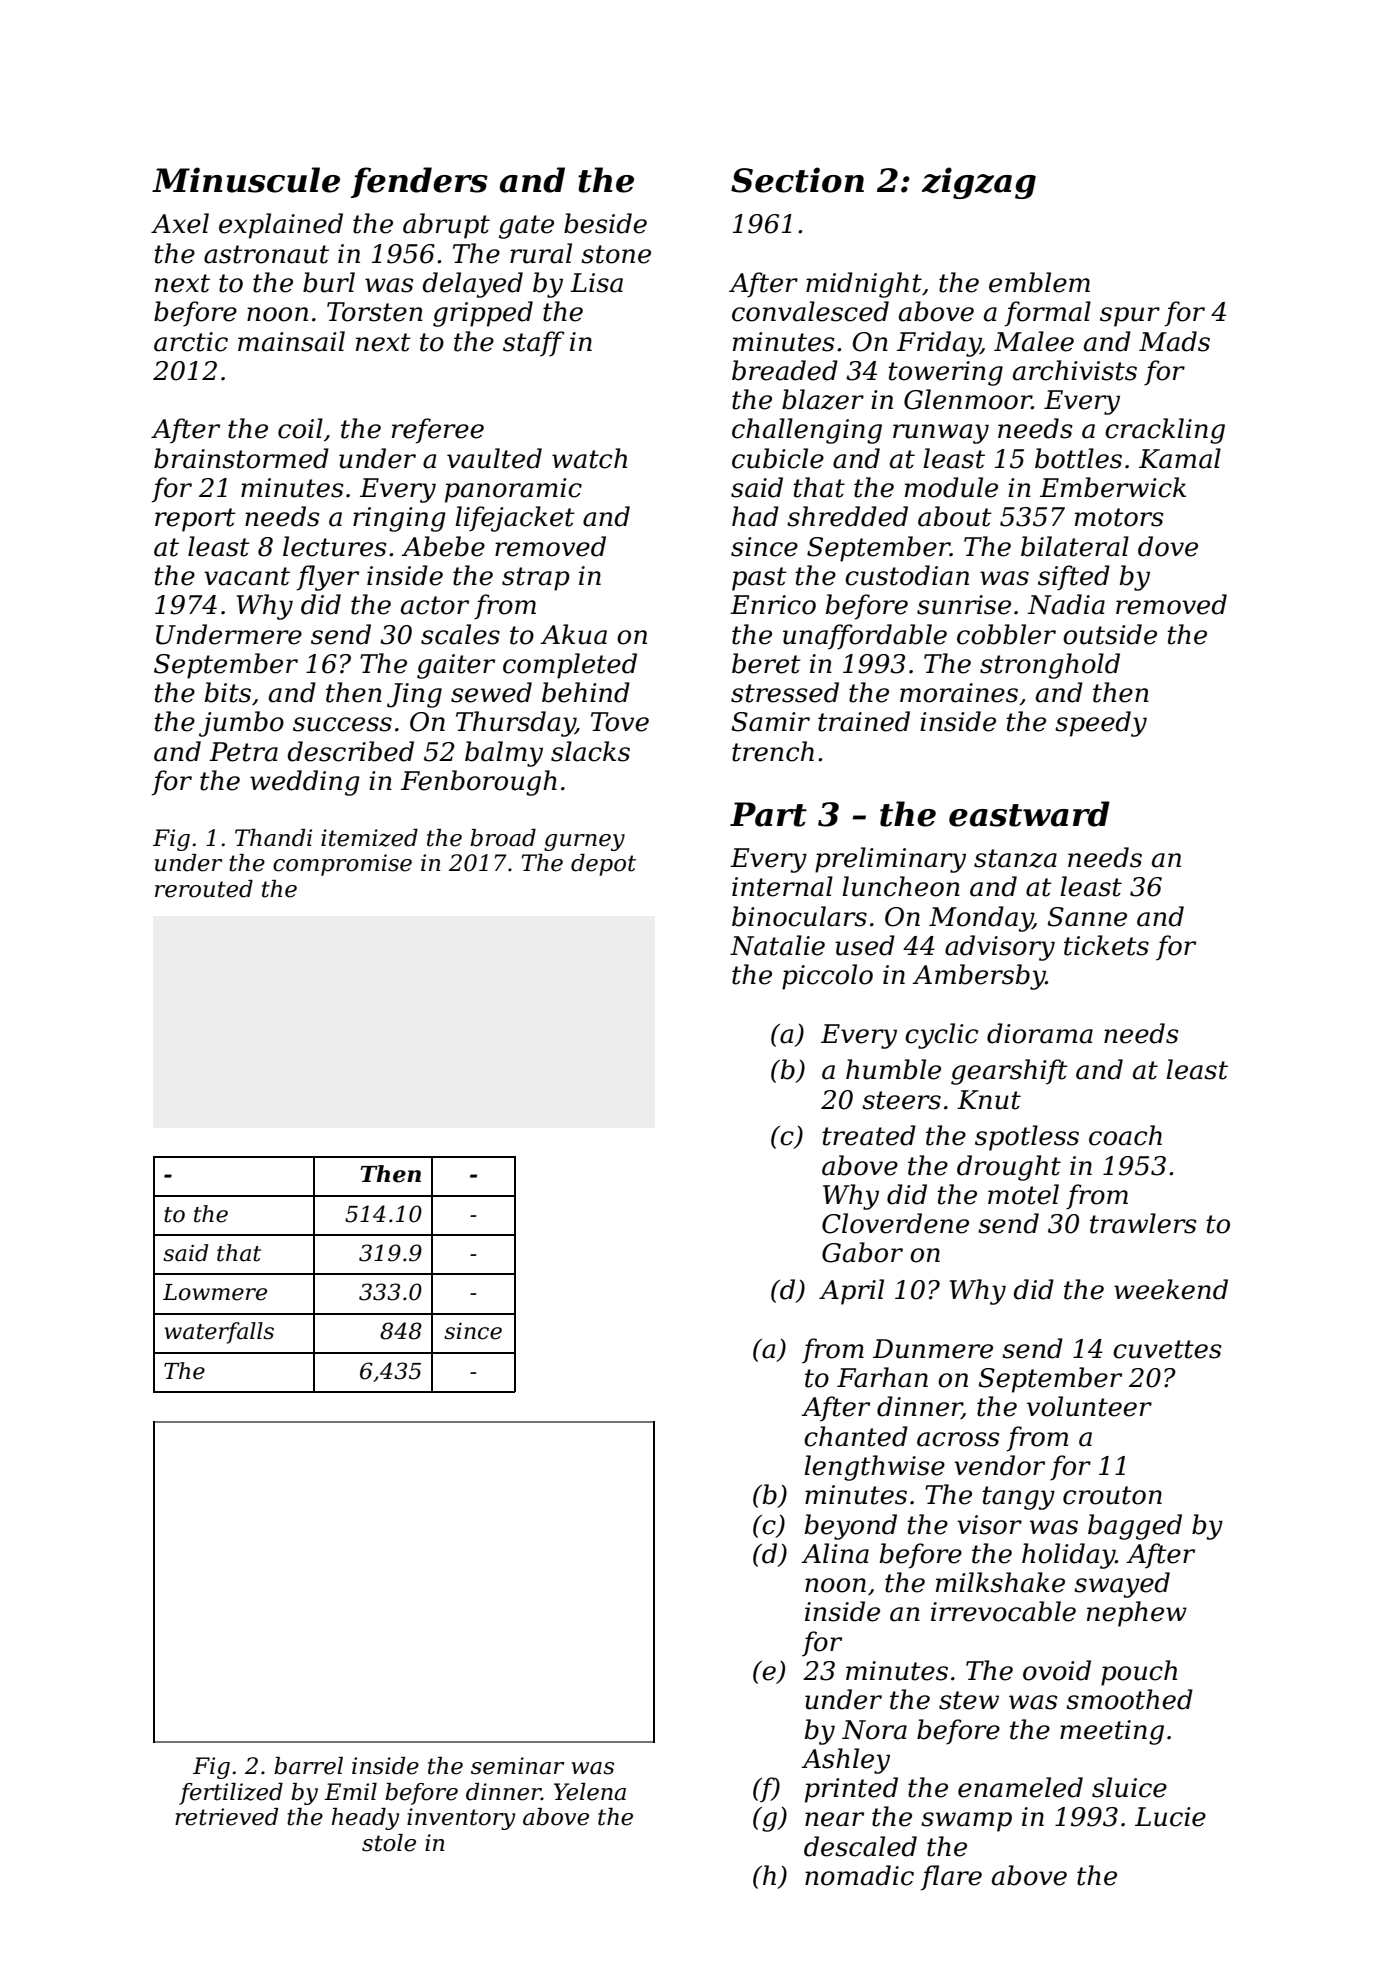  I want to click on chanted, so click(856, 1436).
